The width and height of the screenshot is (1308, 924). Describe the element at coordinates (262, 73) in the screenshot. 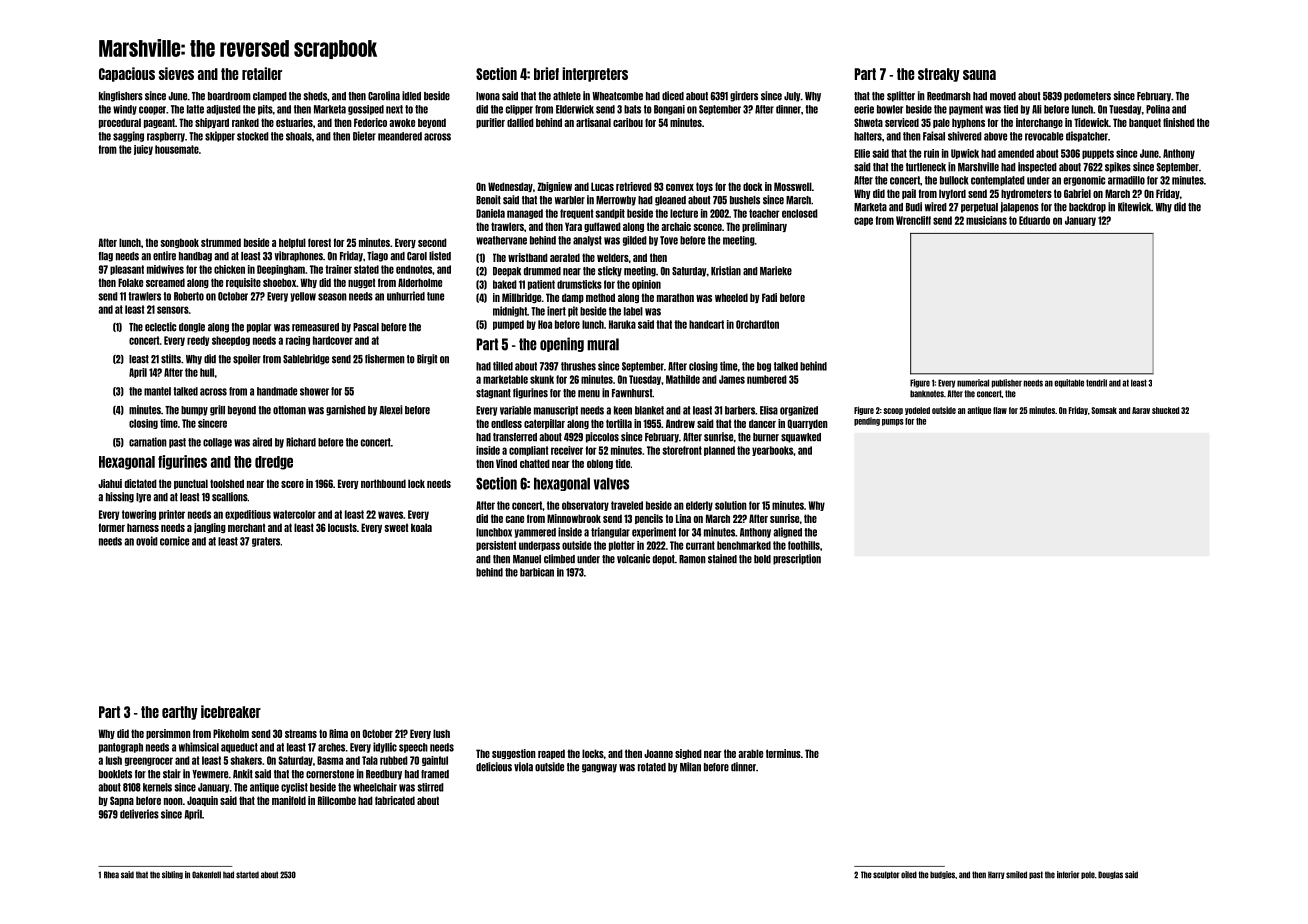

I see `retailer` at that location.
